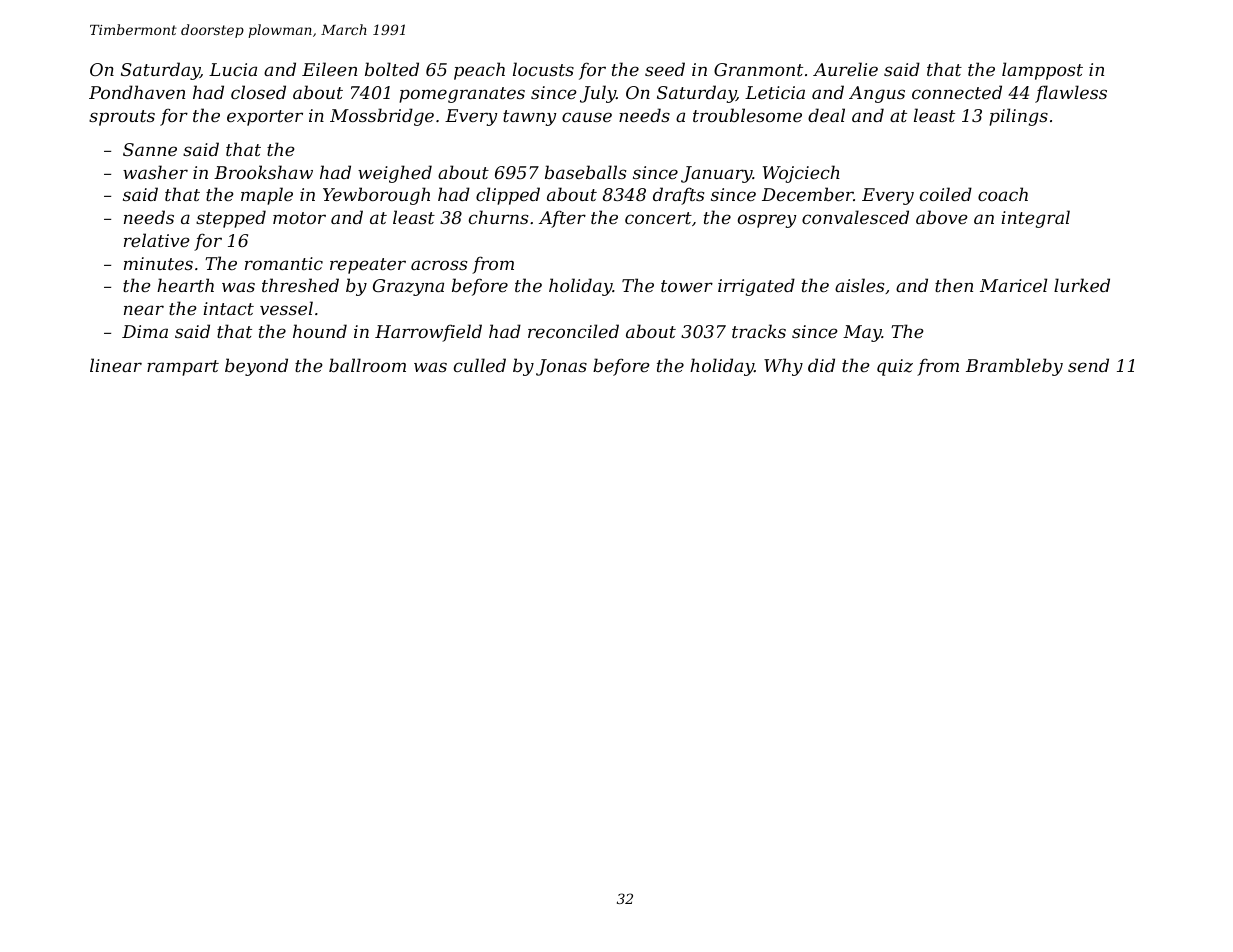 The width and height of the page is (1233, 952). What do you see at coordinates (1018, 117) in the page?
I see `pilings` at bounding box center [1018, 117].
